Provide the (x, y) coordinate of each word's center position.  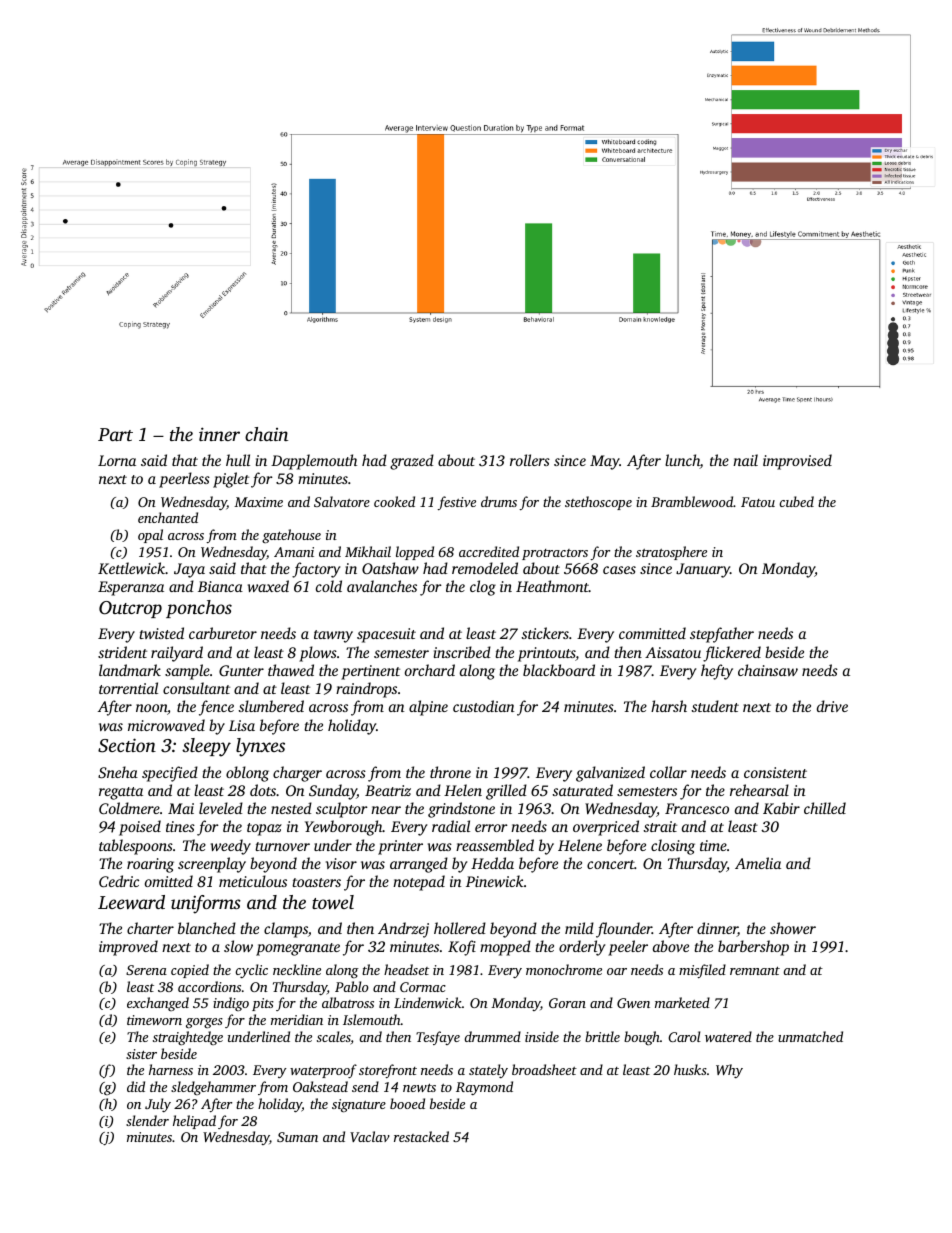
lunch (682, 461)
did (136, 1086)
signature (359, 1106)
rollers (530, 460)
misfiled (702, 971)
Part (115, 434)
